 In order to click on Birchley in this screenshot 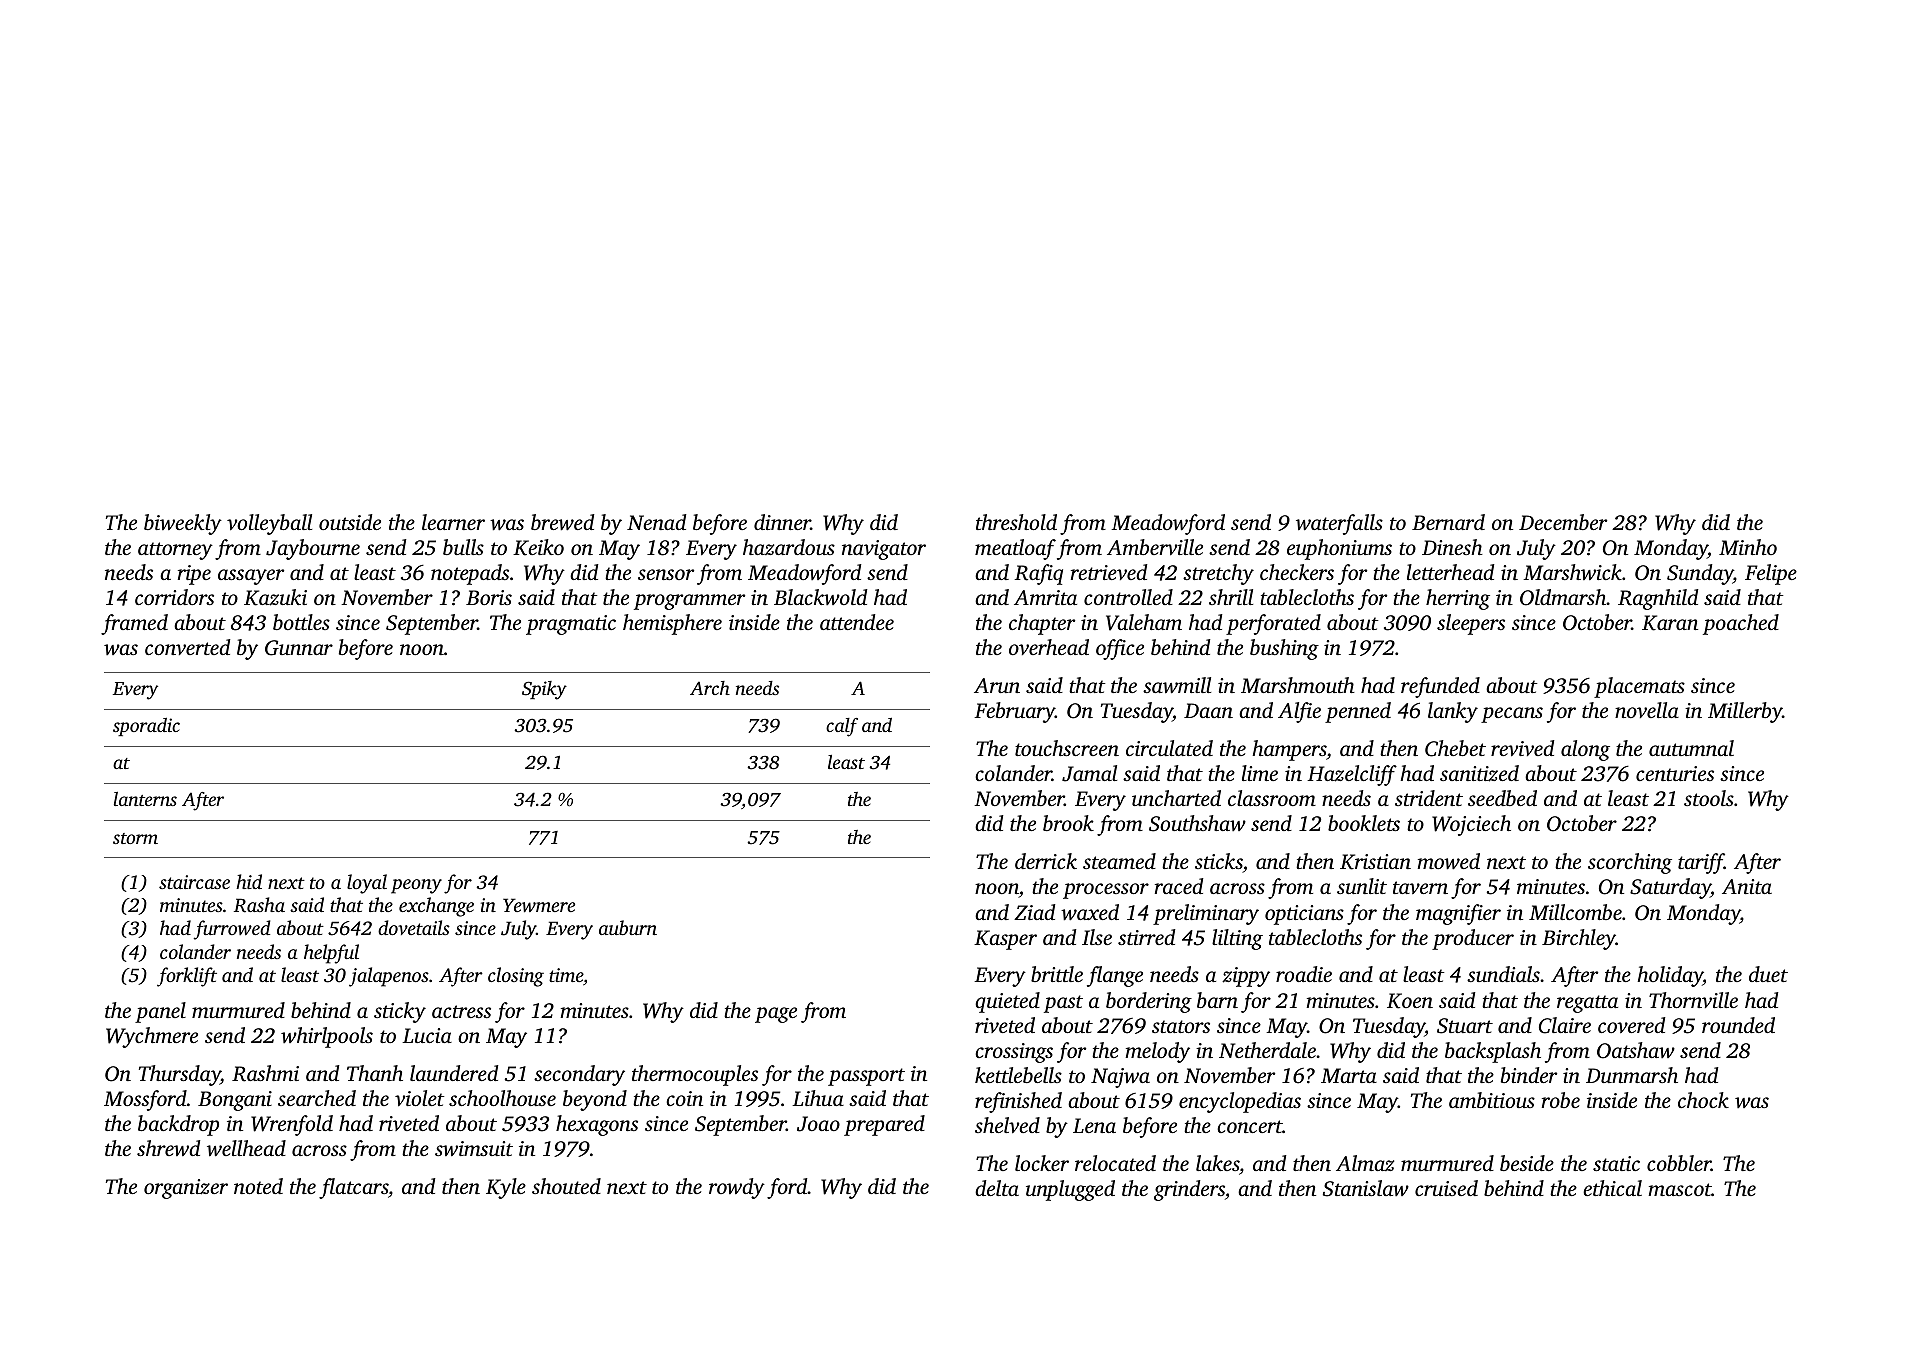, I will do `click(1579, 939)`.
